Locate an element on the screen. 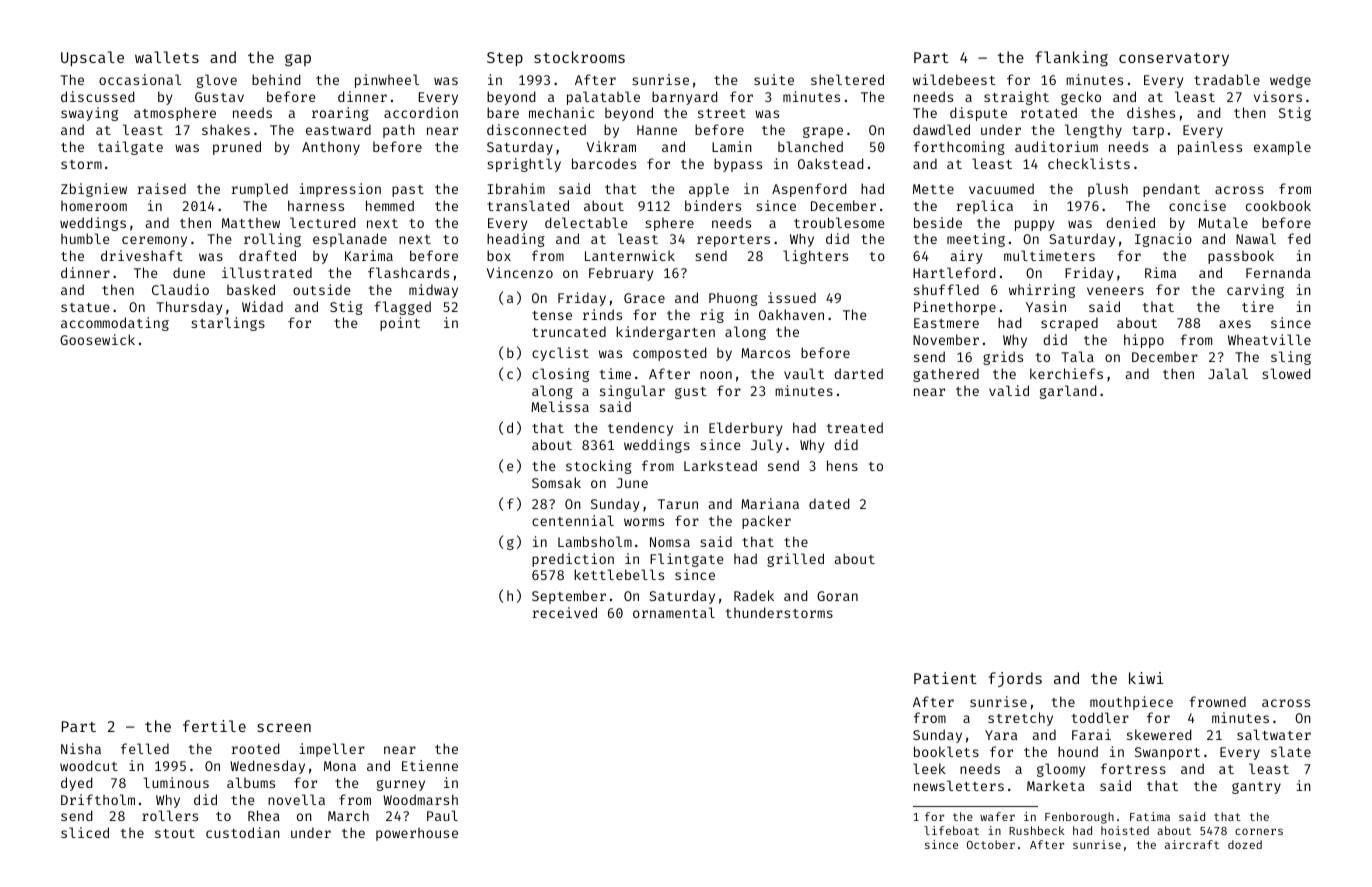 Image resolution: width=1372 pixels, height=887 pixels. concise is located at coordinates (1197, 205).
